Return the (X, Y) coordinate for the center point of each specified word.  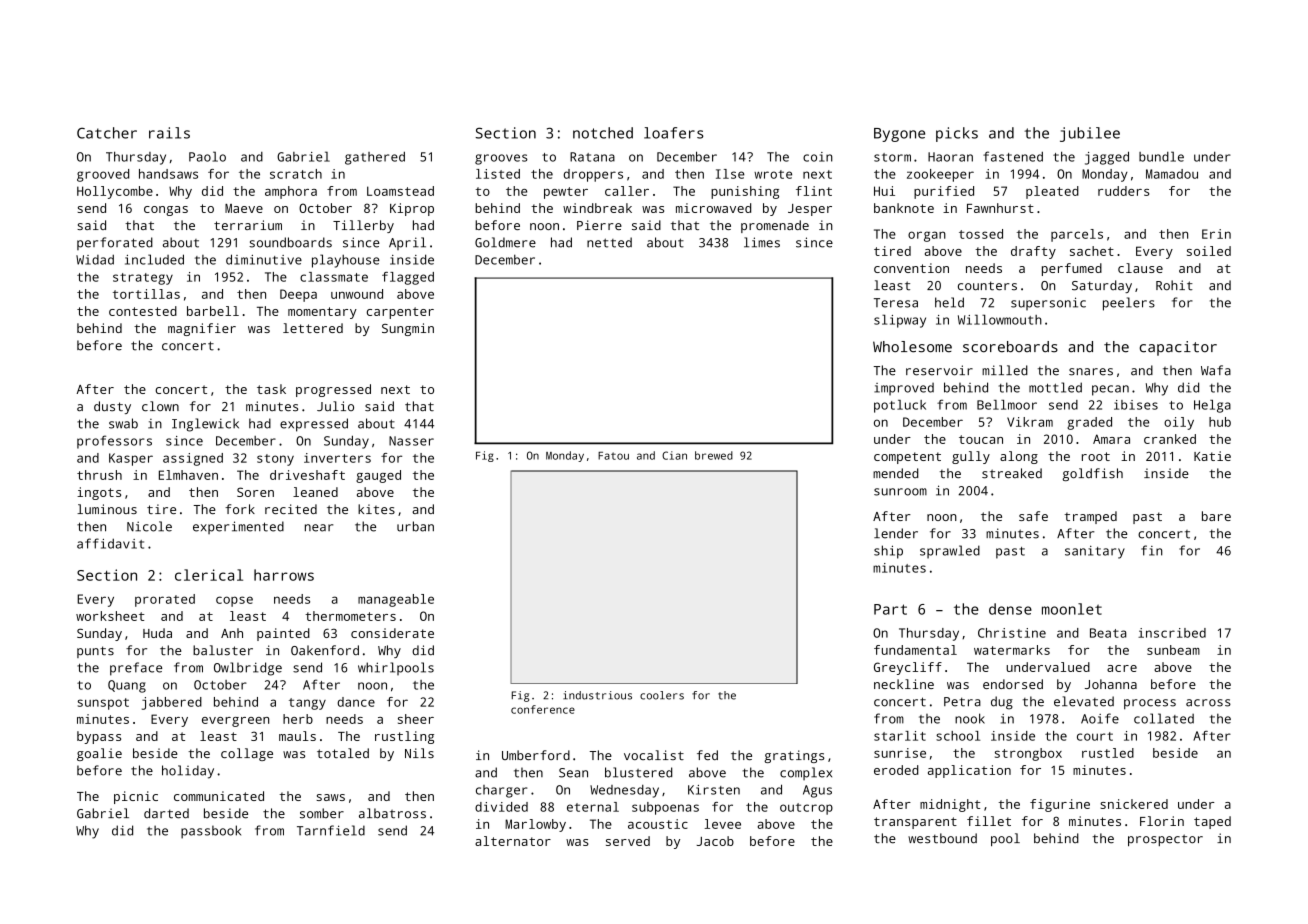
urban (415, 526)
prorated (165, 600)
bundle (1161, 156)
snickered (1134, 804)
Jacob (715, 841)
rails (169, 133)
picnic (136, 797)
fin (1151, 550)
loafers (674, 133)
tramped (1090, 517)
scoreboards (1010, 347)
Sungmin (408, 329)
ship (888, 552)
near (319, 528)
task (271, 389)
